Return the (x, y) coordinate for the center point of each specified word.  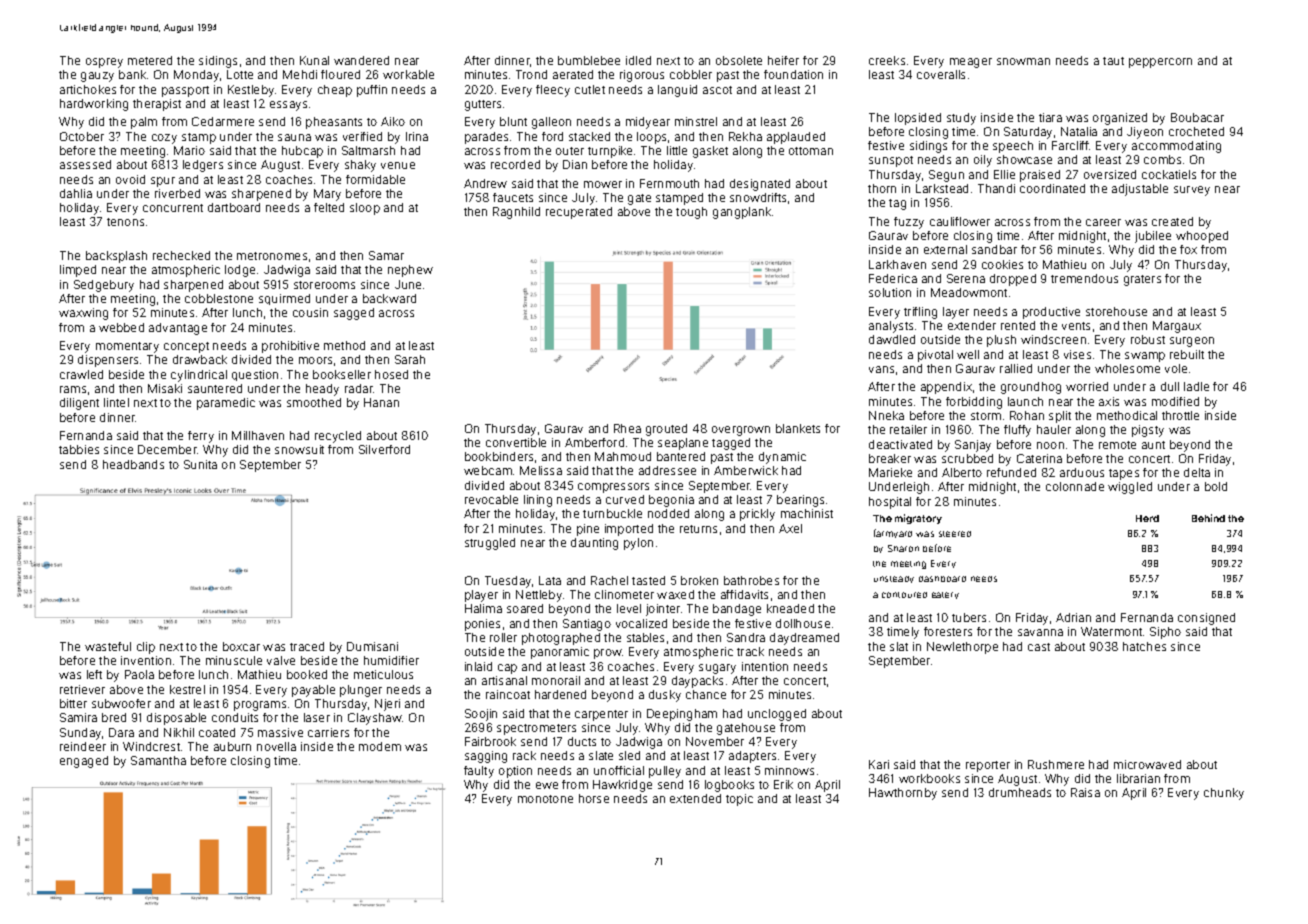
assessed (85, 164)
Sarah (410, 359)
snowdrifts (758, 197)
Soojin (481, 715)
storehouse (1116, 311)
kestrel (187, 689)
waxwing (83, 314)
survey (1192, 191)
